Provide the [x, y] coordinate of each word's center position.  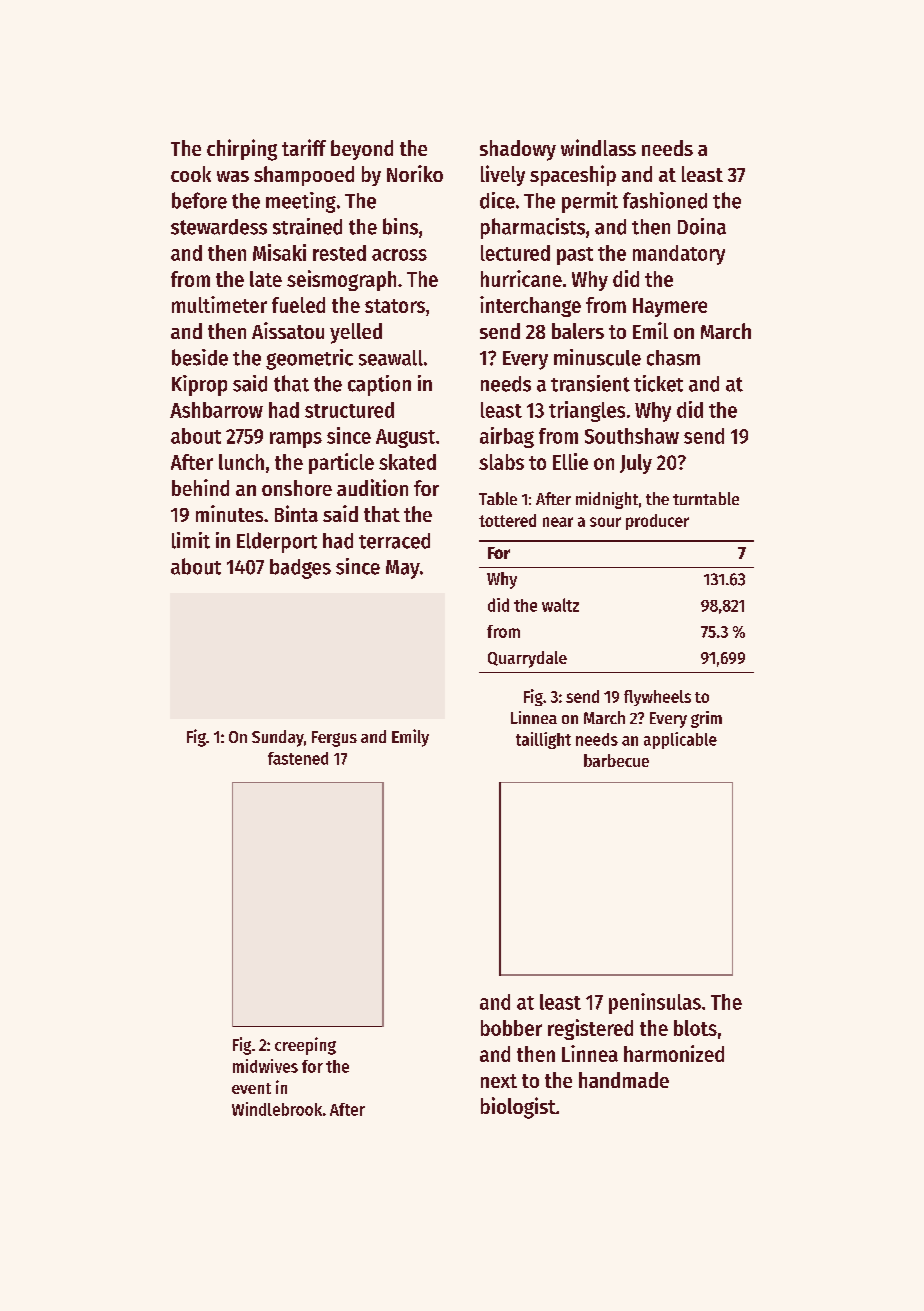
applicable [680, 740]
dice [497, 200]
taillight [543, 740]
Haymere [670, 307]
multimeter [219, 304]
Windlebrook [277, 1109]
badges [300, 569]
